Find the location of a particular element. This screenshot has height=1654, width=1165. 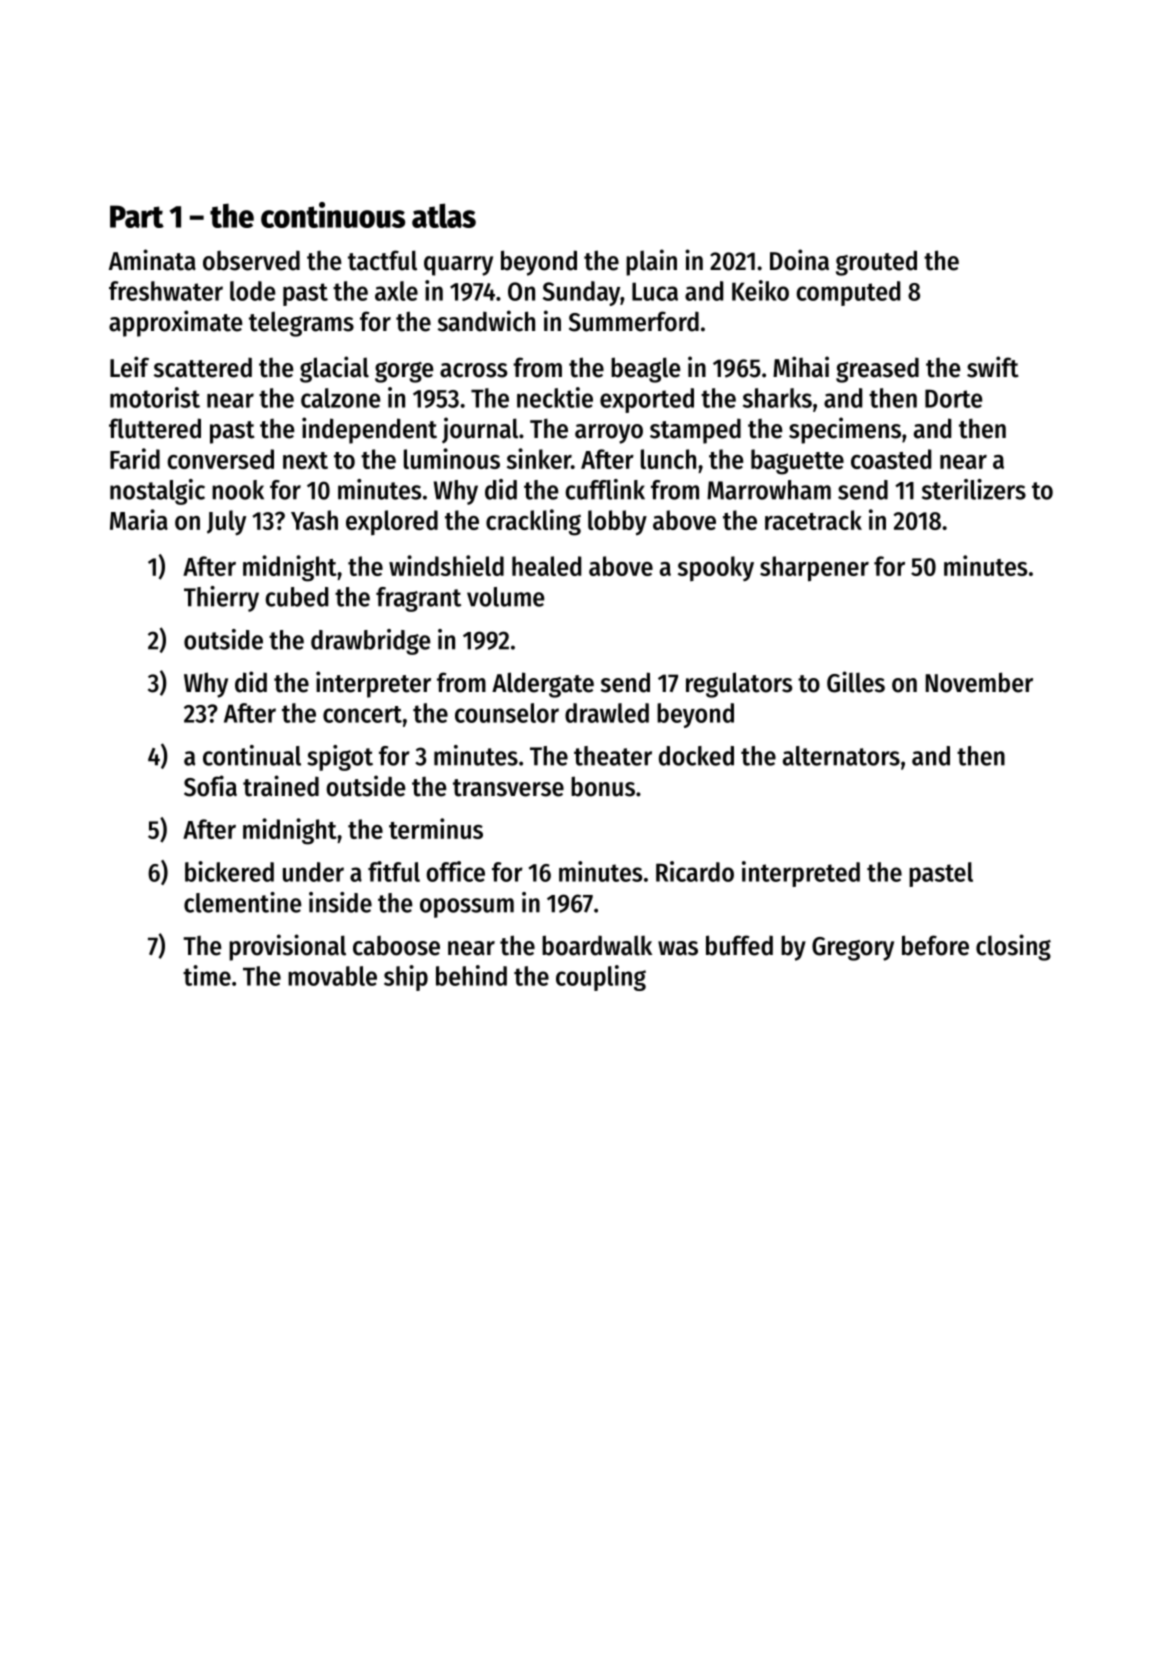

computed is located at coordinates (848, 293).
